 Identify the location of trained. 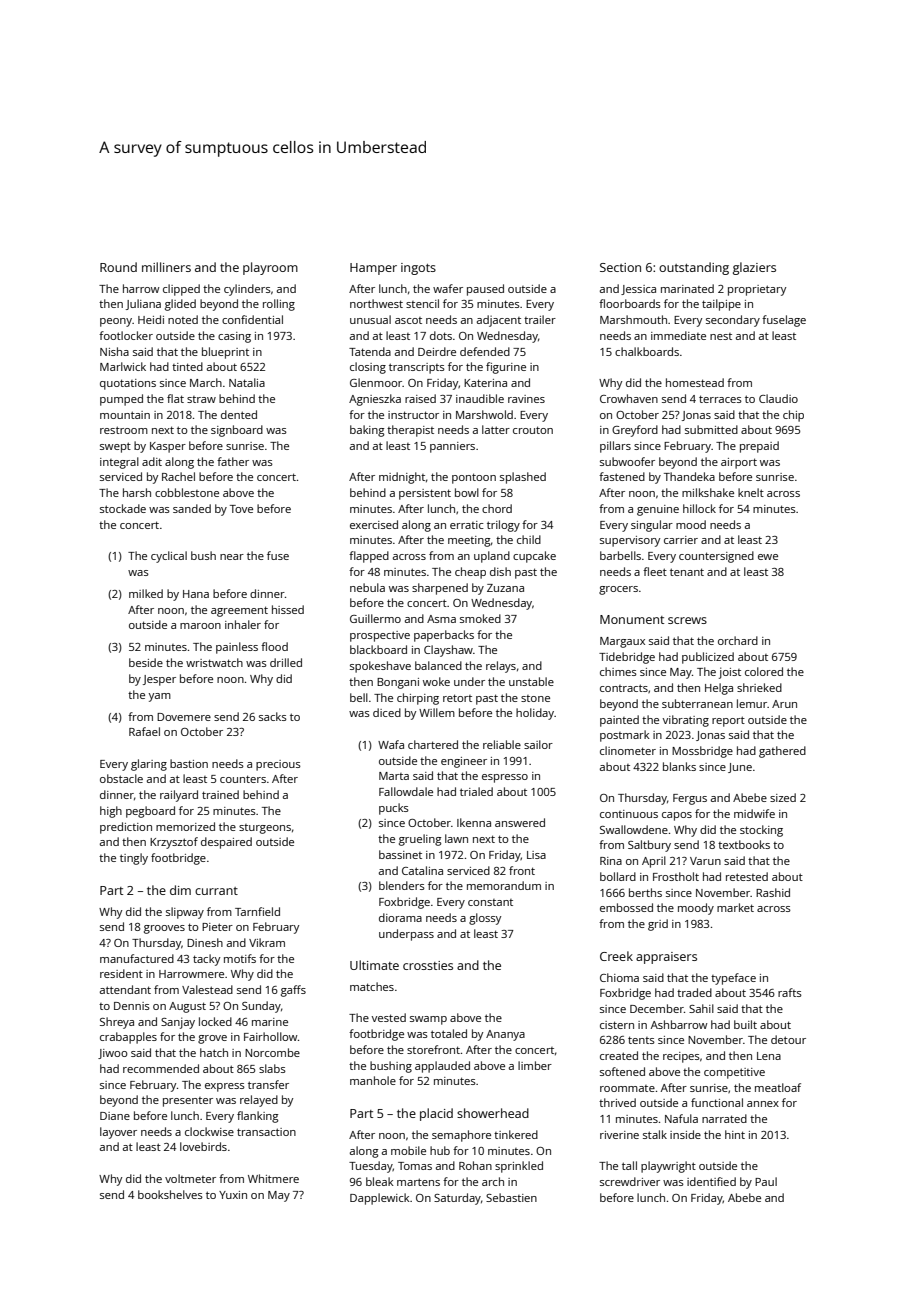
(220, 794).
